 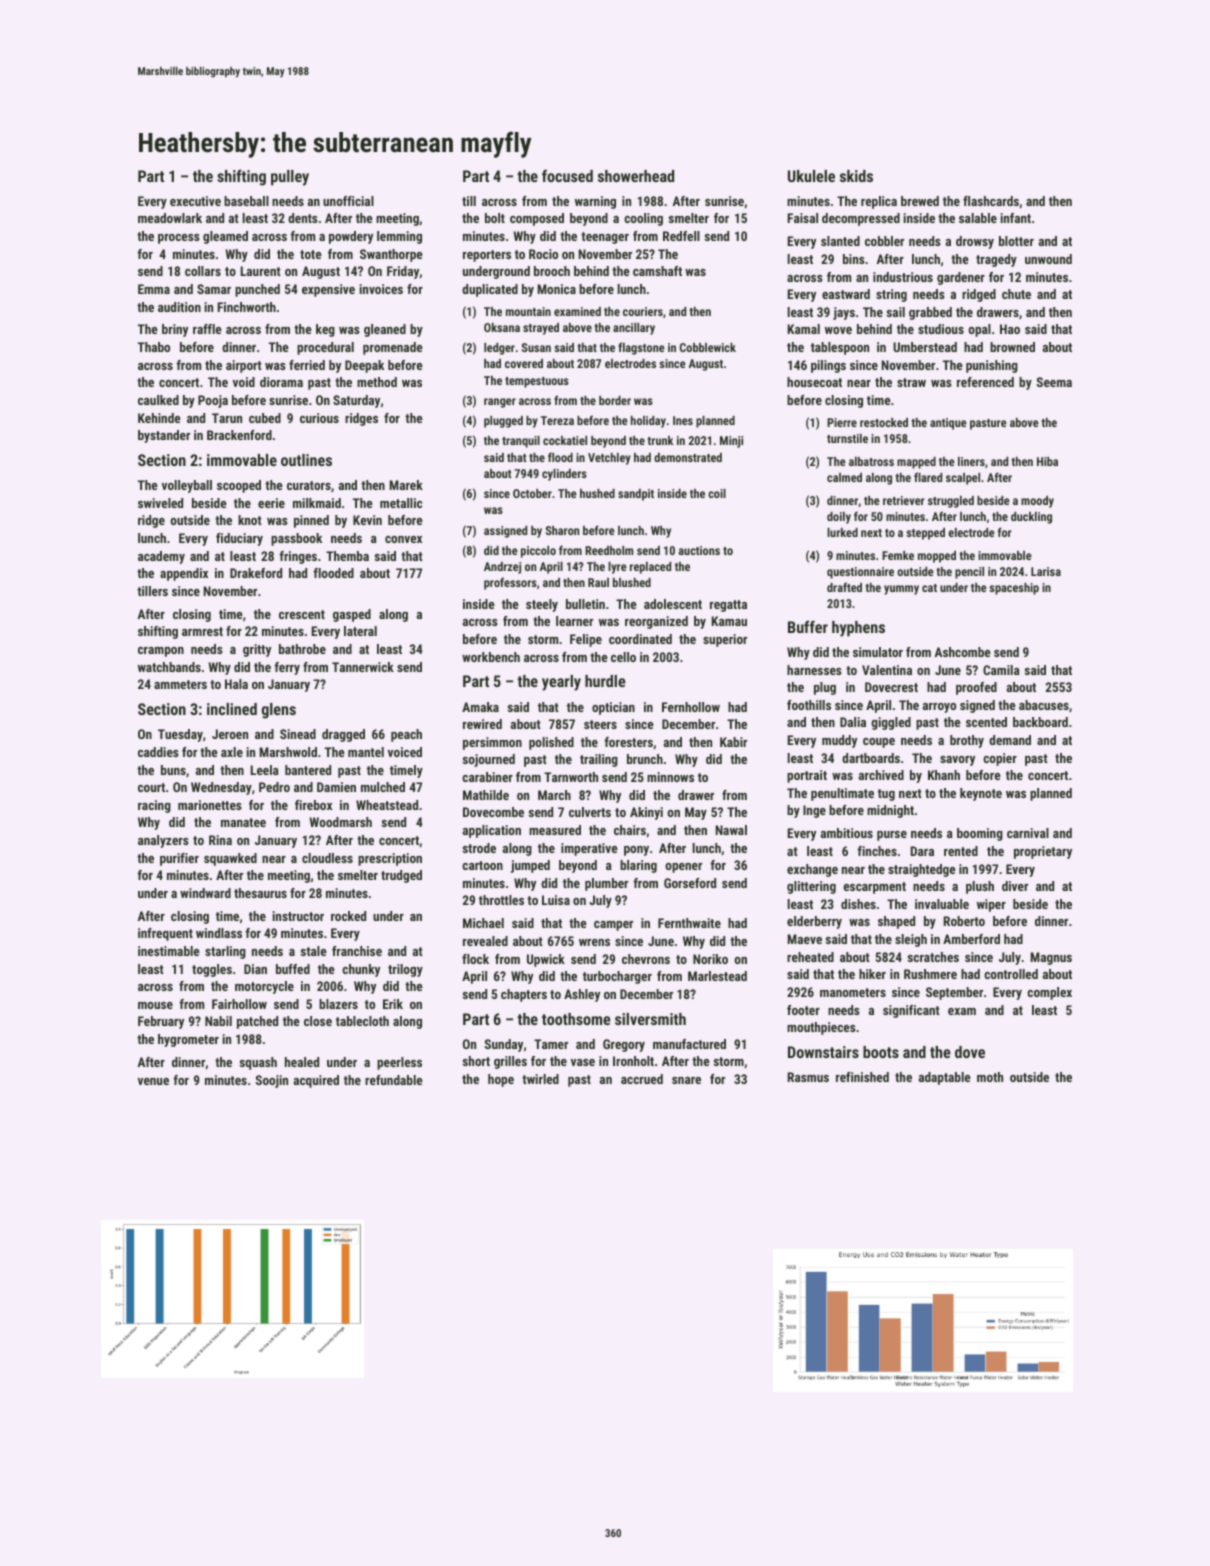 I want to click on meadowlark, so click(x=170, y=218).
